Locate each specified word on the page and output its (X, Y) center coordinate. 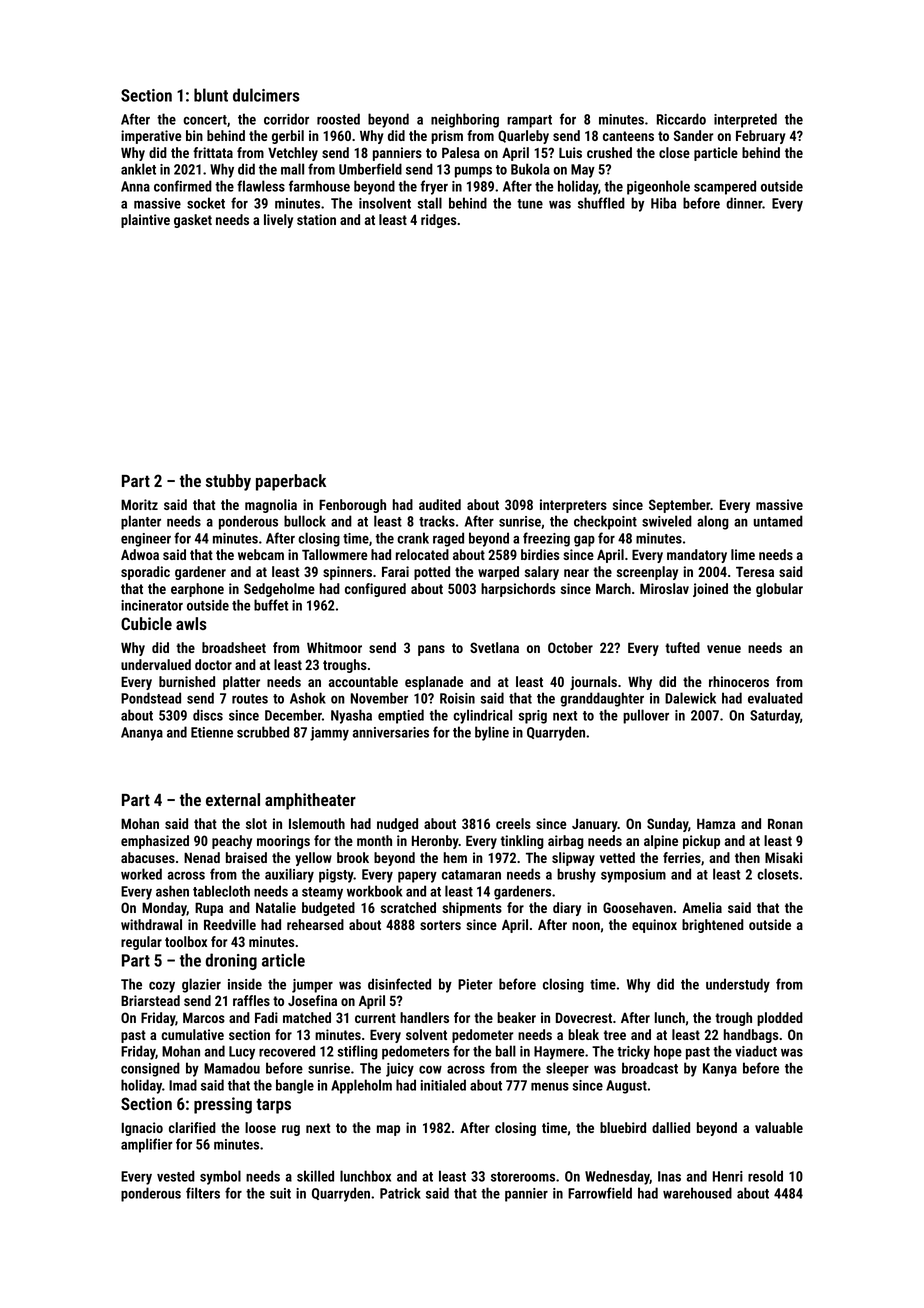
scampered (725, 187)
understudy (738, 985)
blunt (211, 95)
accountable (363, 681)
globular (779, 590)
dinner (744, 203)
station (316, 219)
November (379, 698)
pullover (646, 716)
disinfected (399, 984)
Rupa (209, 909)
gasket (193, 221)
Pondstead (151, 698)
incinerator (152, 605)
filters (203, 1193)
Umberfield (370, 169)
